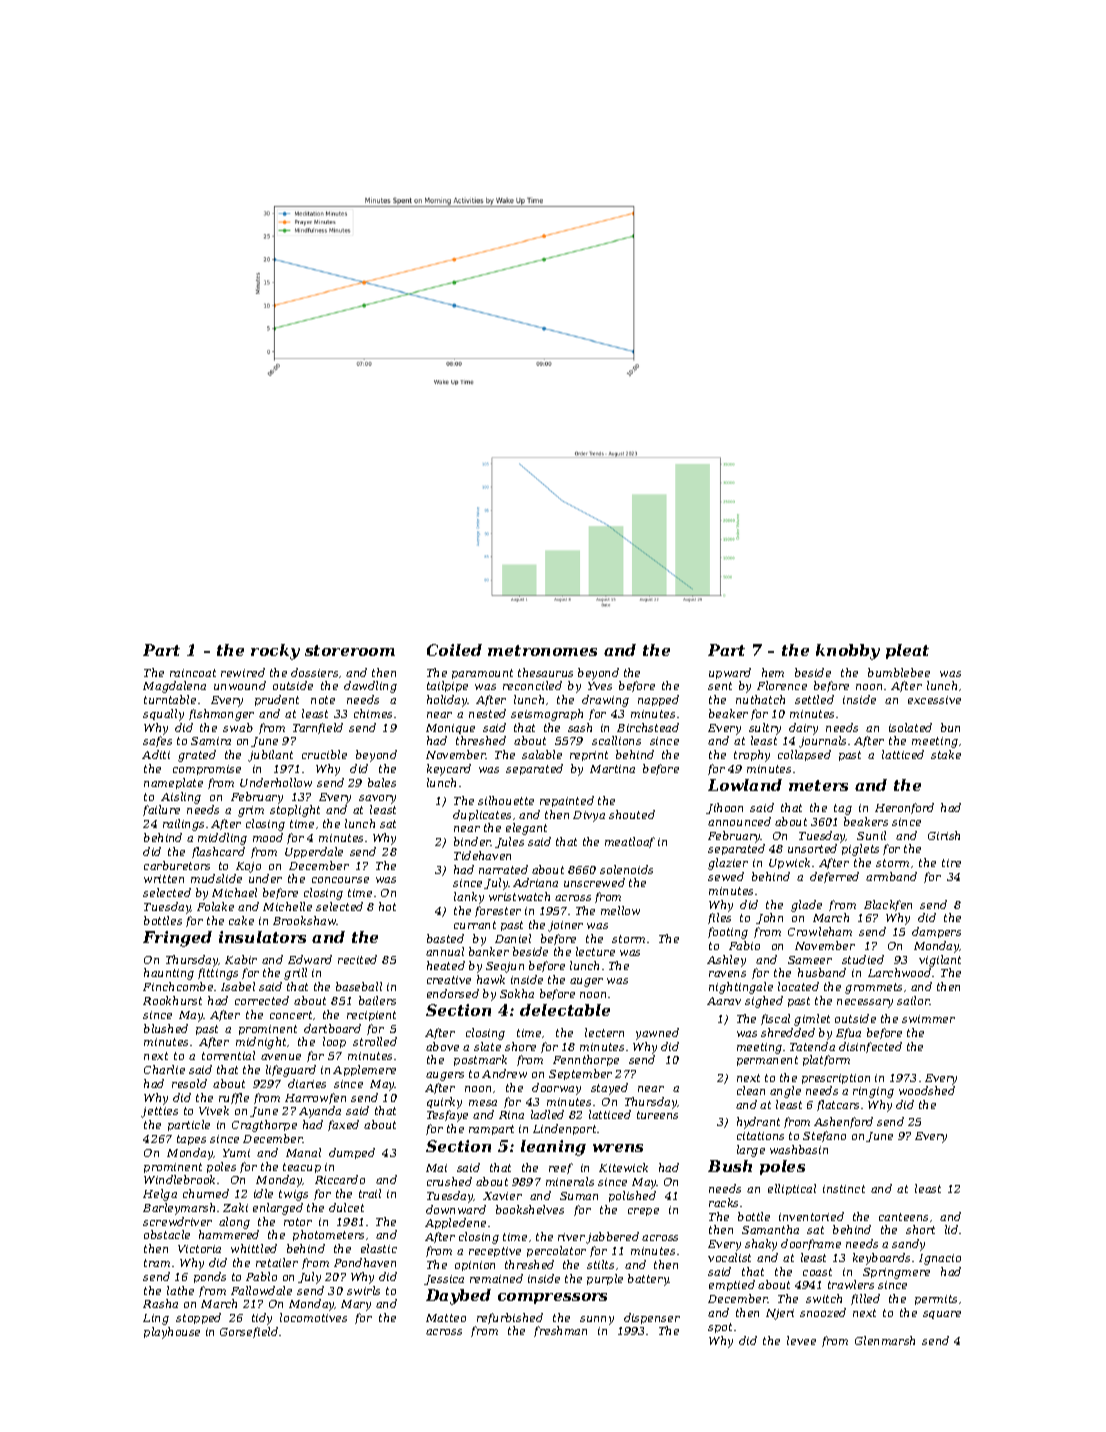 This image has height=1432, width=1106. What do you see at coordinates (632, 814) in the image?
I see `shouted` at bounding box center [632, 814].
